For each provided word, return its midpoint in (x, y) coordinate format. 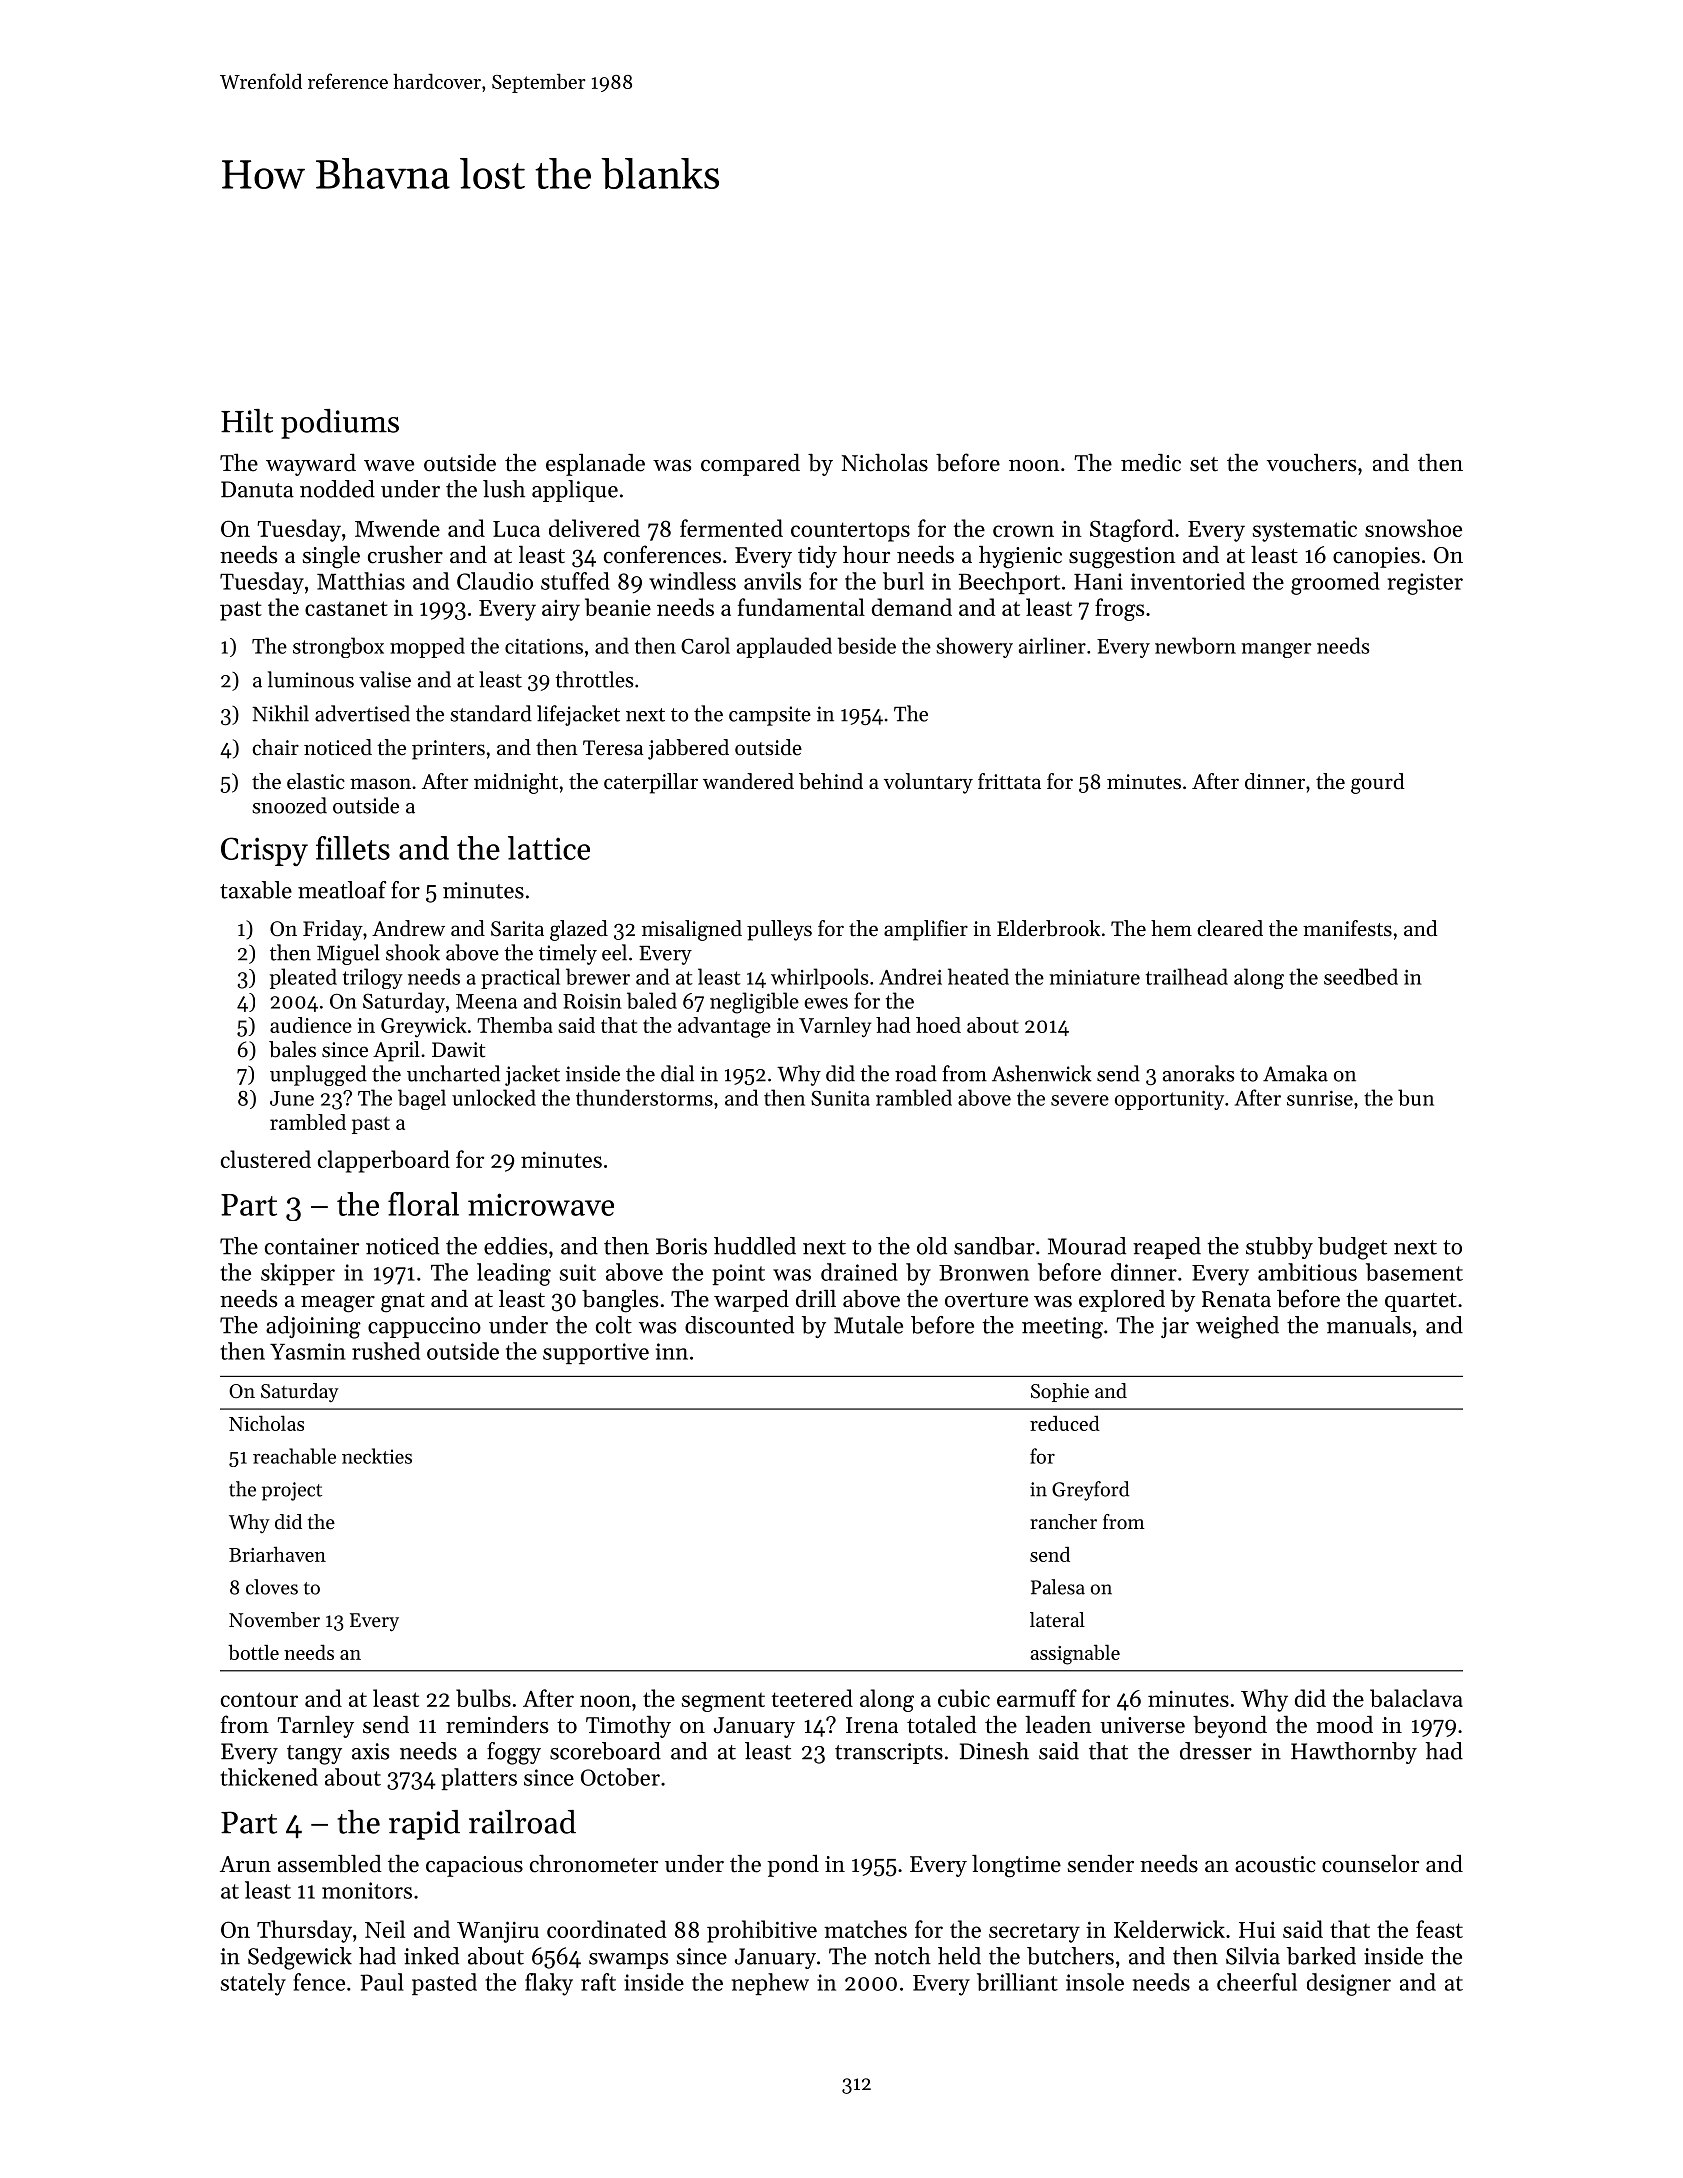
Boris (681, 1246)
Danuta (257, 489)
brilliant (1017, 1982)
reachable (294, 1456)
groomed (1335, 583)
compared (750, 464)
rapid (424, 1825)
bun (1416, 1097)
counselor (1370, 1863)
